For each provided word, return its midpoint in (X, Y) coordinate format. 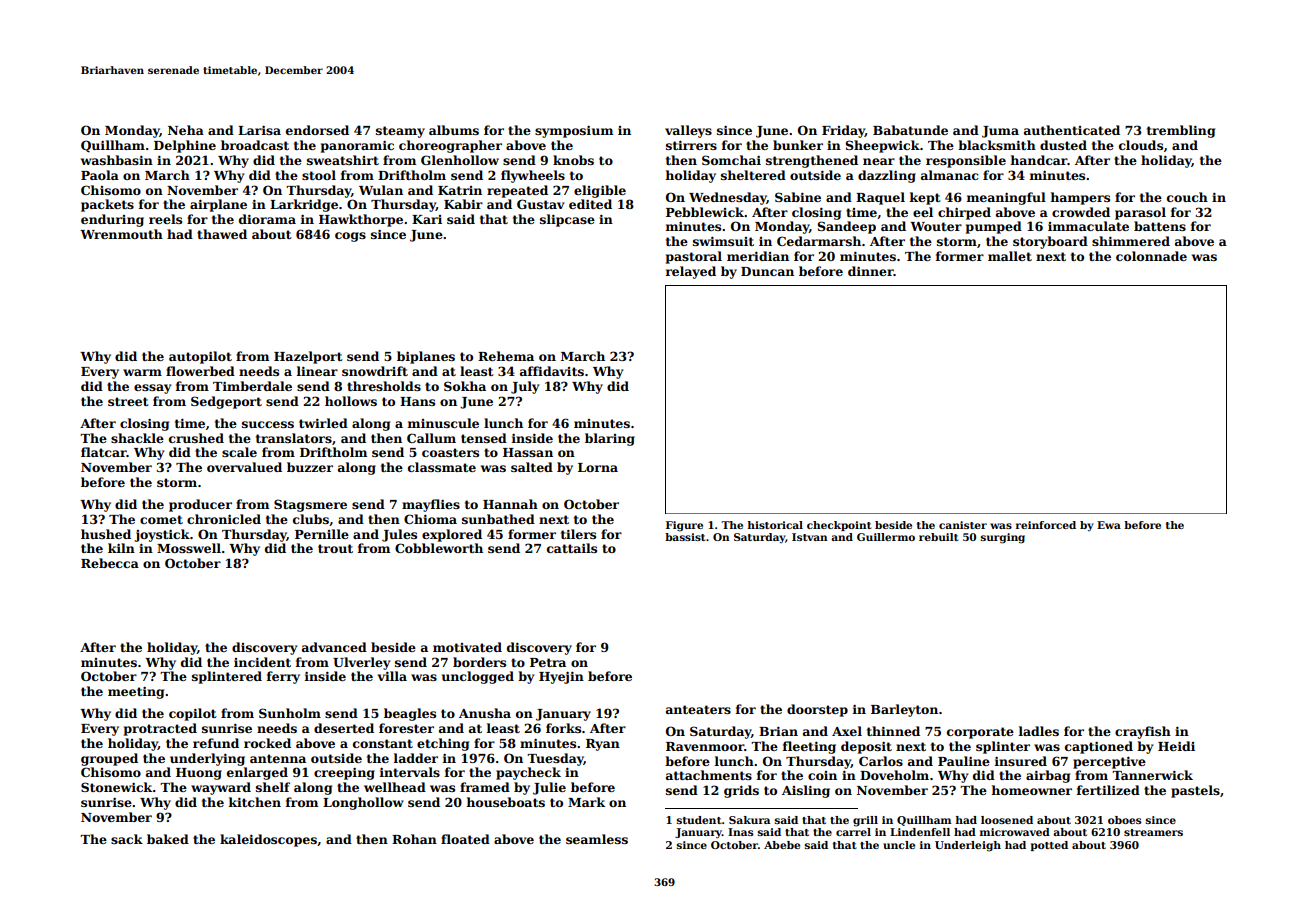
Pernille (322, 534)
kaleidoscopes (268, 840)
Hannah (510, 504)
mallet (1010, 256)
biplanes (426, 357)
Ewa (1109, 525)
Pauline (964, 761)
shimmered (1131, 241)
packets (107, 205)
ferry (283, 677)
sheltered (753, 175)
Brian (778, 731)
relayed (691, 272)
